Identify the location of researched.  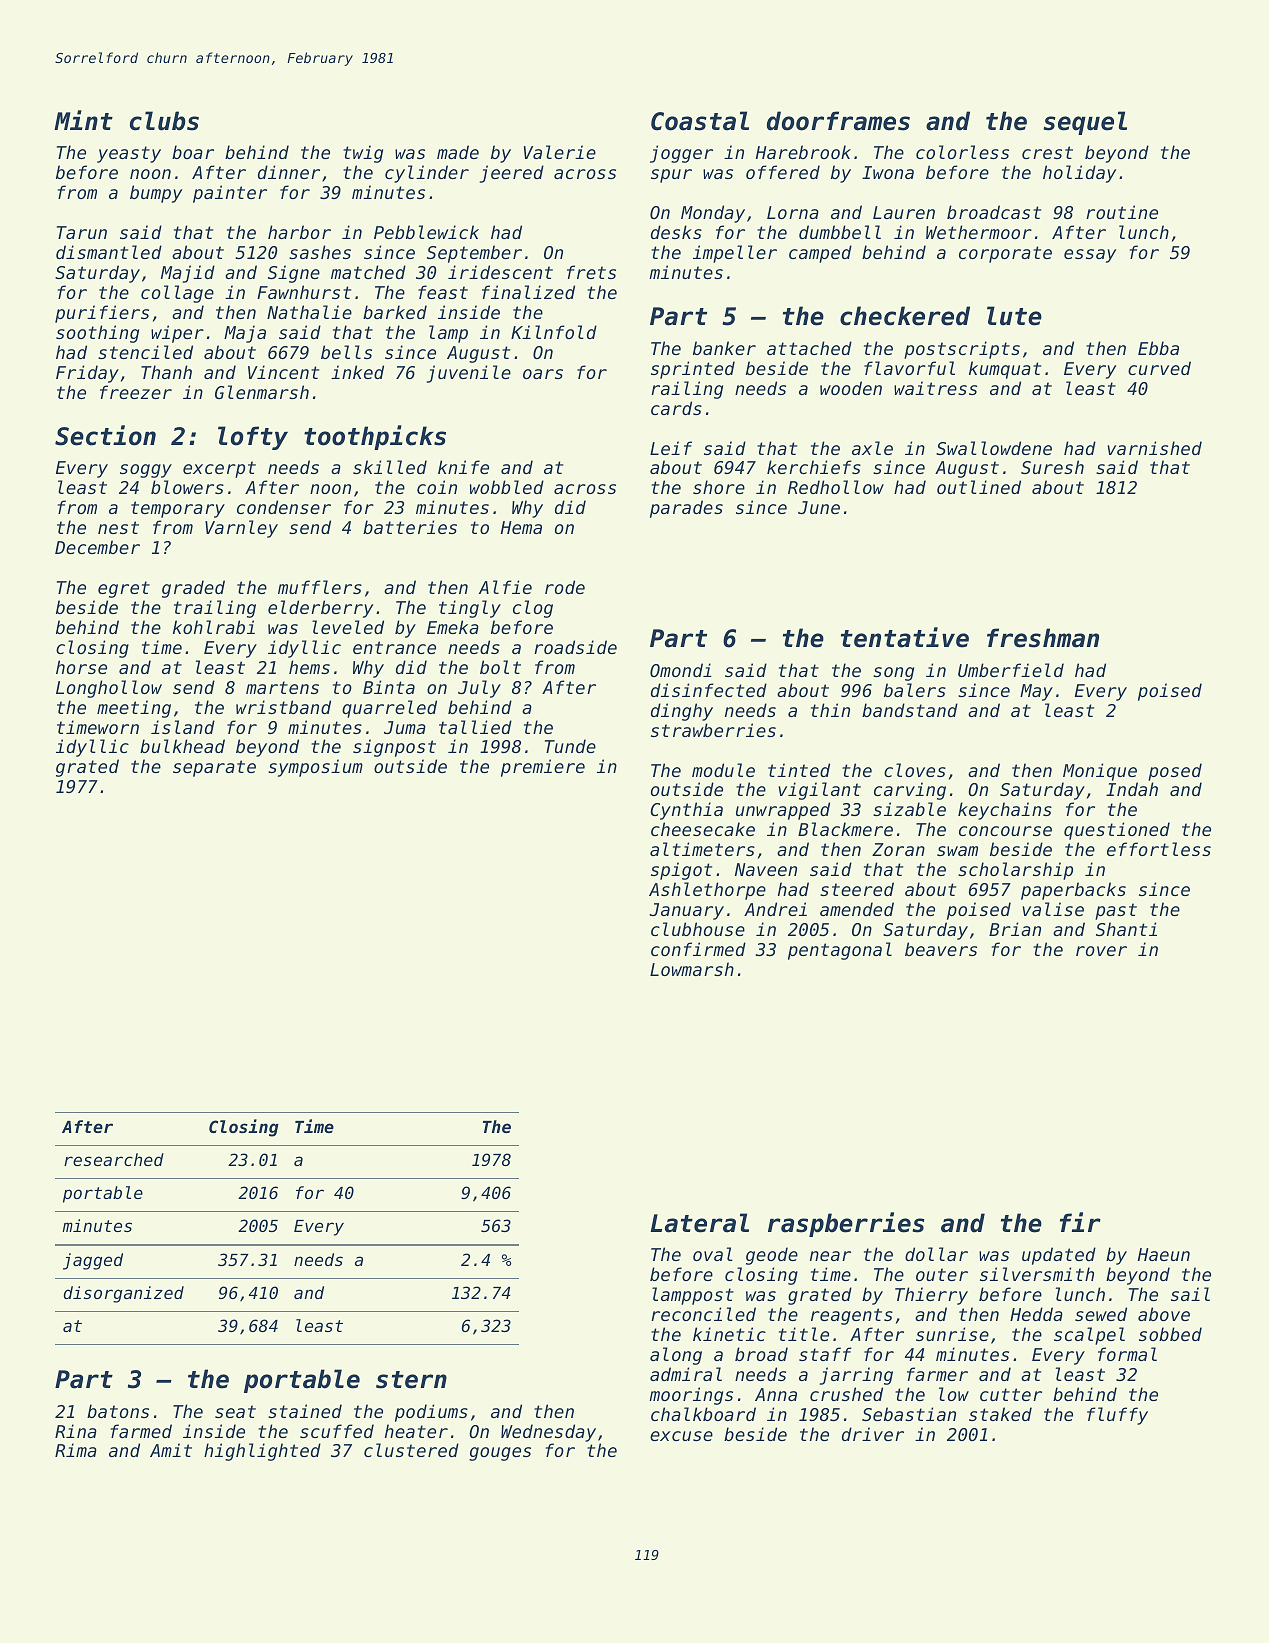
(114, 1159).
